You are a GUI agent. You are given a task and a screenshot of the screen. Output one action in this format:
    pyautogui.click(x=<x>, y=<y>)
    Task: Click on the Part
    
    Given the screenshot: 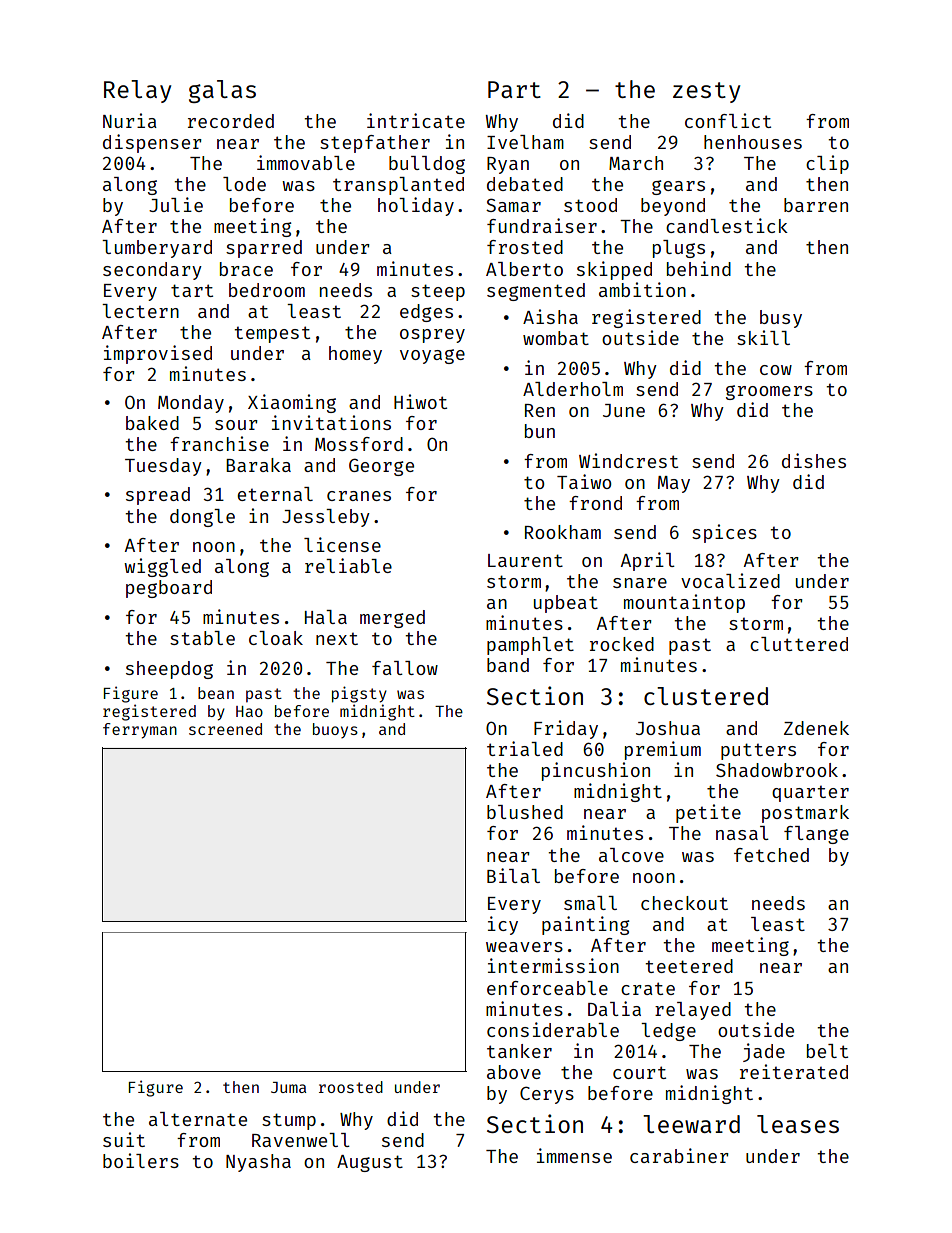 What is the action you would take?
    pyautogui.click(x=514, y=89)
